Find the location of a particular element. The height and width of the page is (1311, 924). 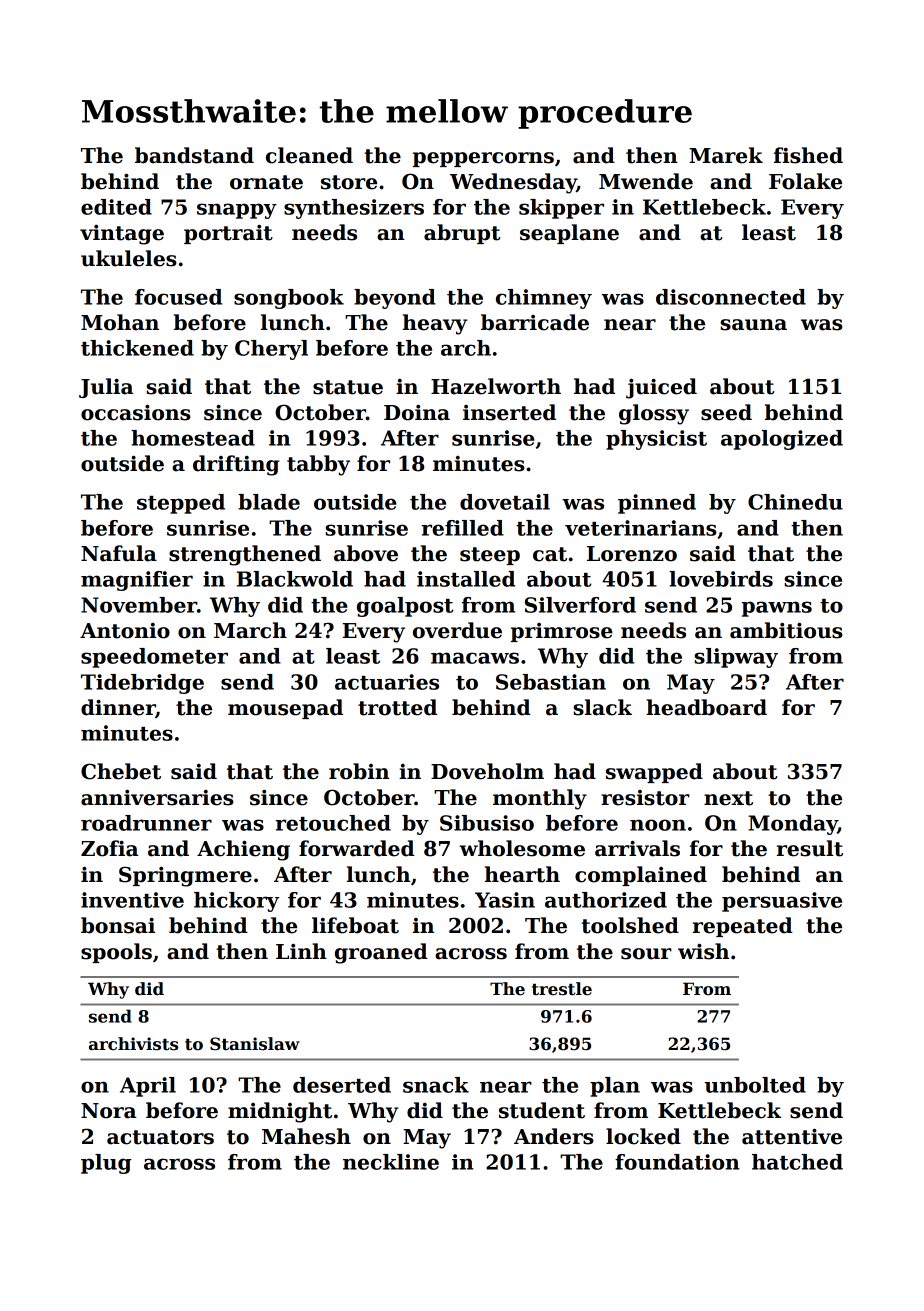

spools is located at coordinates (116, 953).
